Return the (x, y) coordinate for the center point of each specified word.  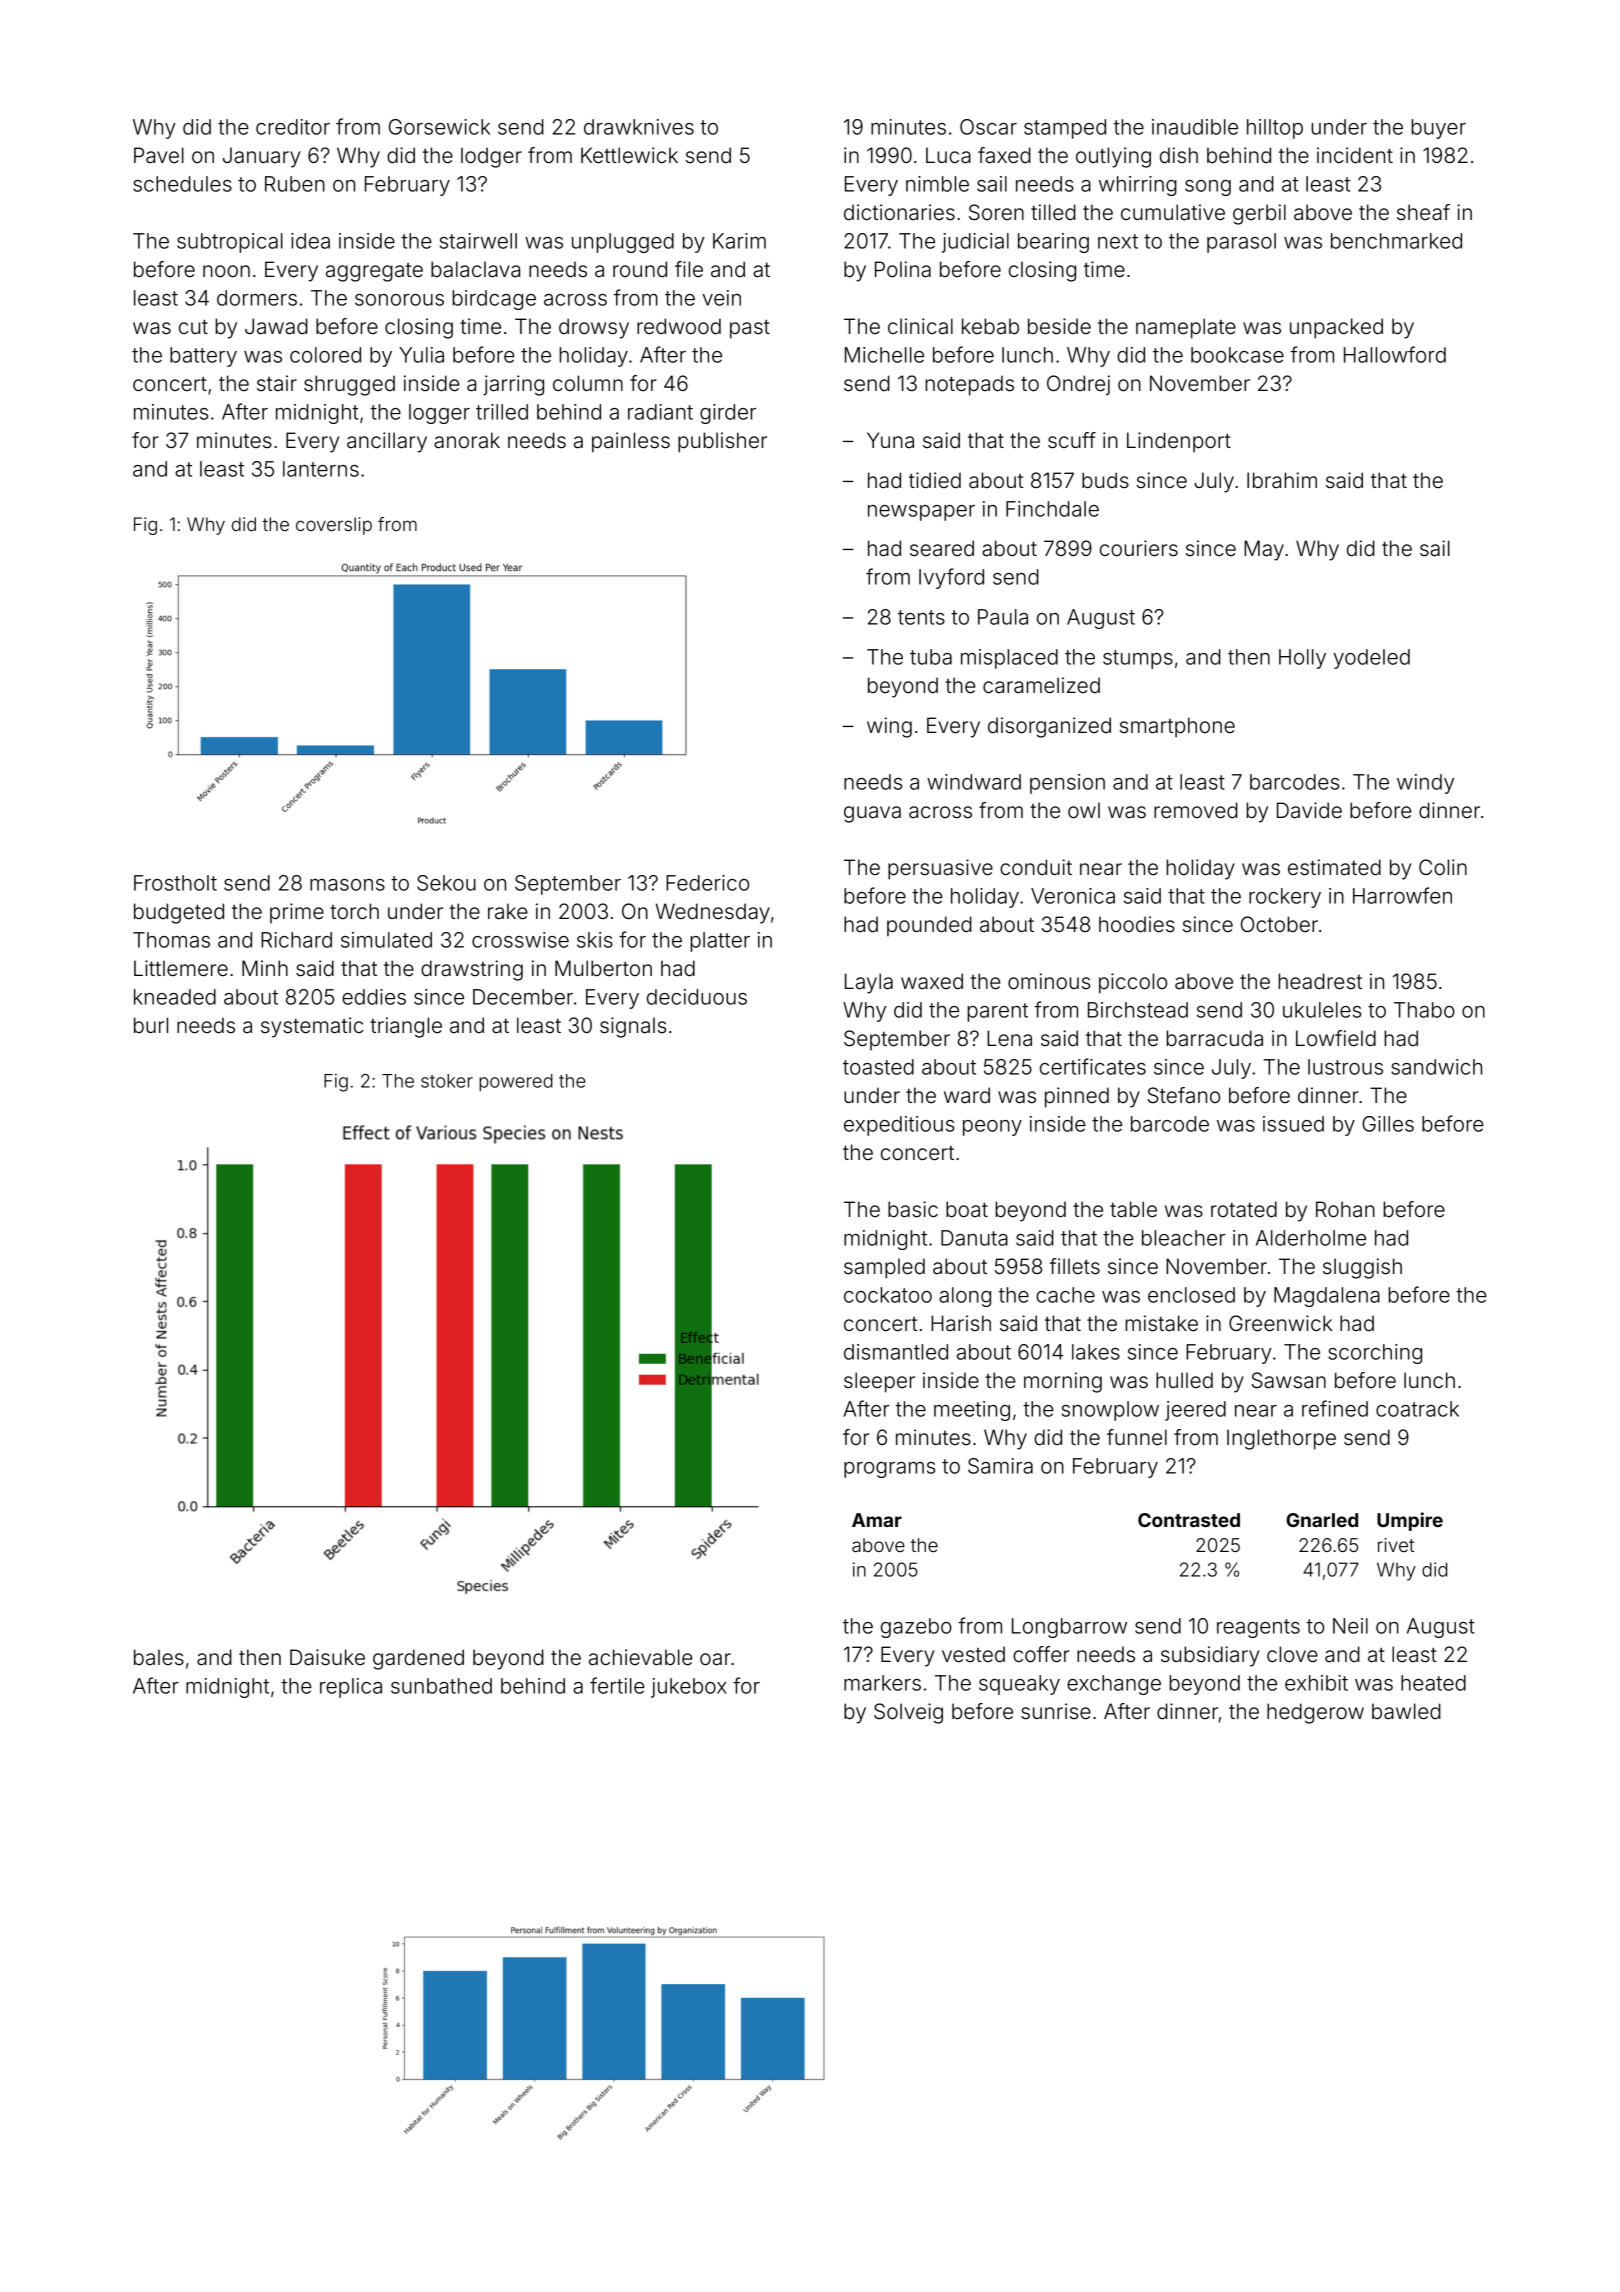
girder (728, 414)
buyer (1438, 129)
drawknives (639, 127)
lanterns (321, 469)
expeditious (899, 1126)
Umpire (1410, 1521)
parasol (1241, 243)
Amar (877, 1520)
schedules (182, 184)
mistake (1161, 1323)
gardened (418, 1659)
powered (516, 1083)
